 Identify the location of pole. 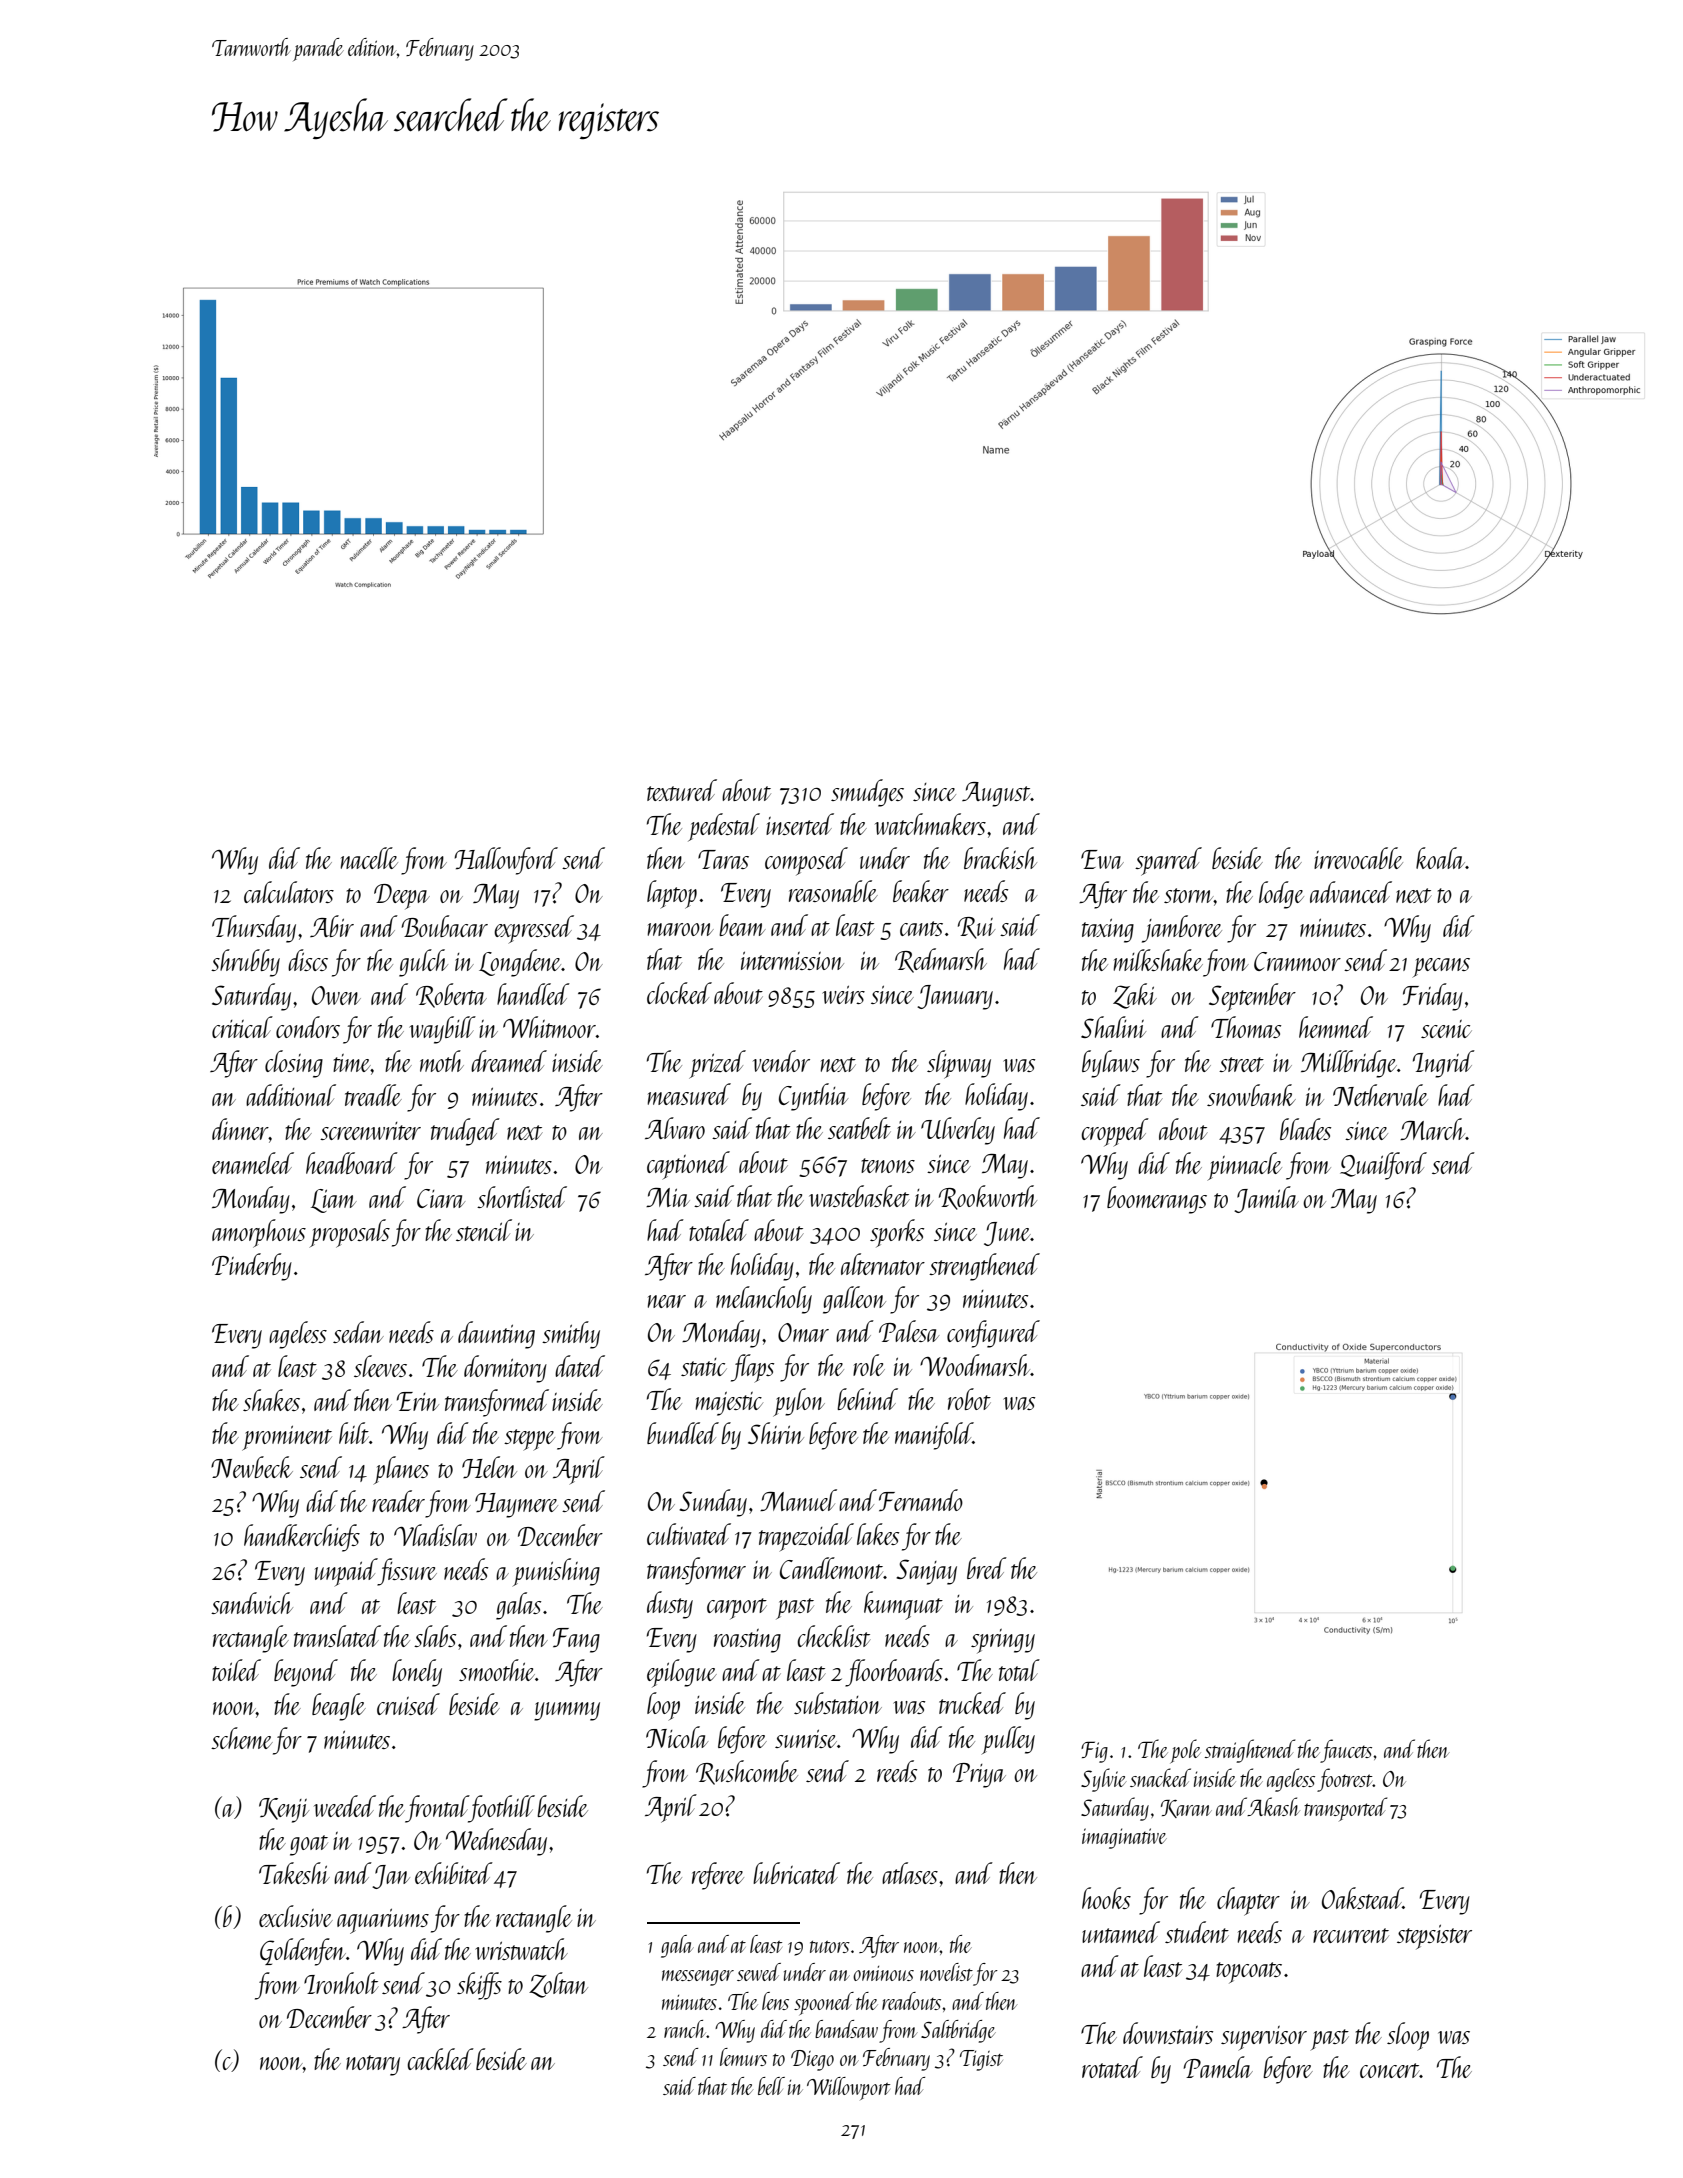
(1185, 1751).
